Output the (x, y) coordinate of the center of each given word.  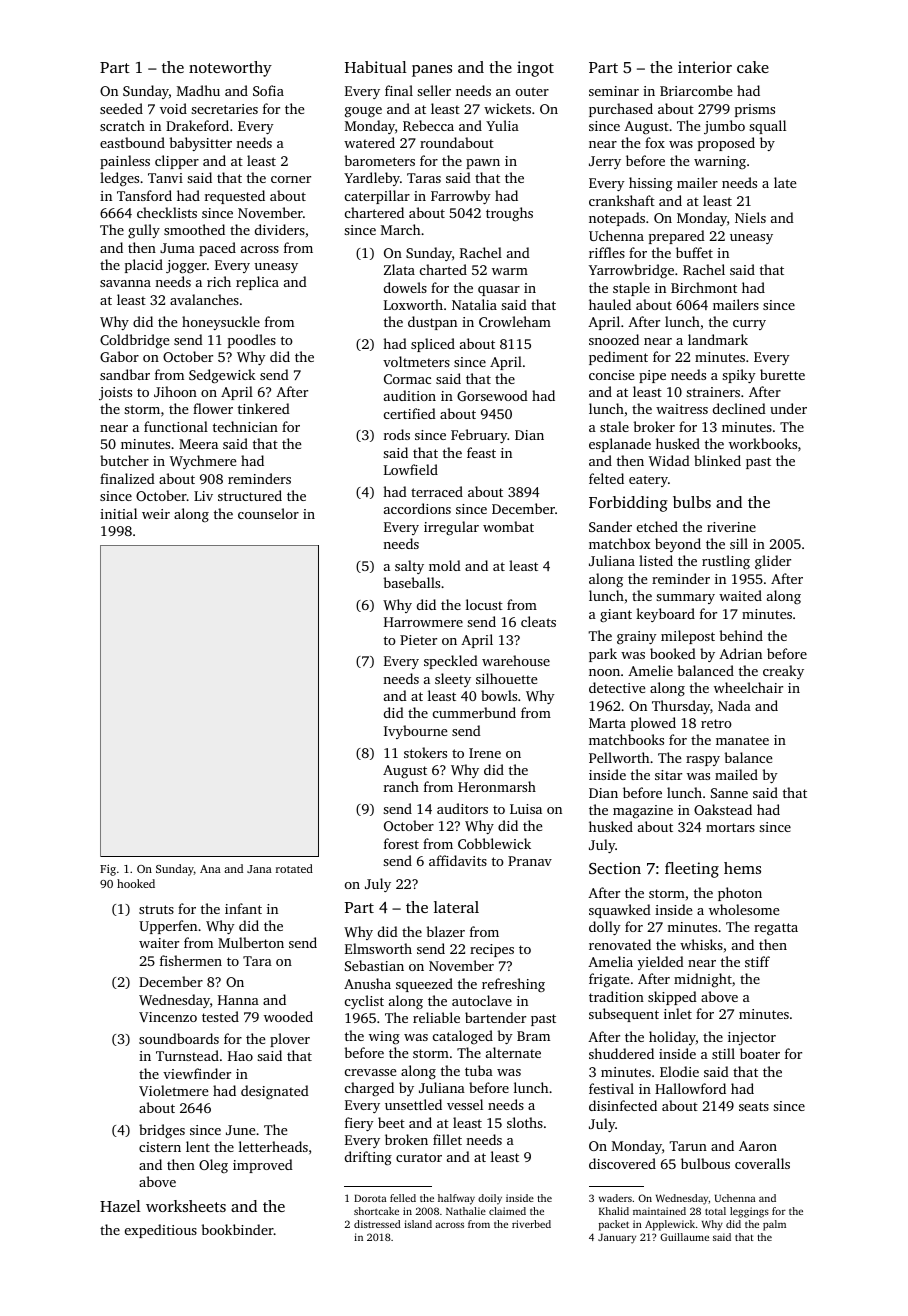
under (788, 408)
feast (481, 452)
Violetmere (173, 1090)
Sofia (268, 90)
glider (773, 562)
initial (118, 513)
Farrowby (461, 197)
